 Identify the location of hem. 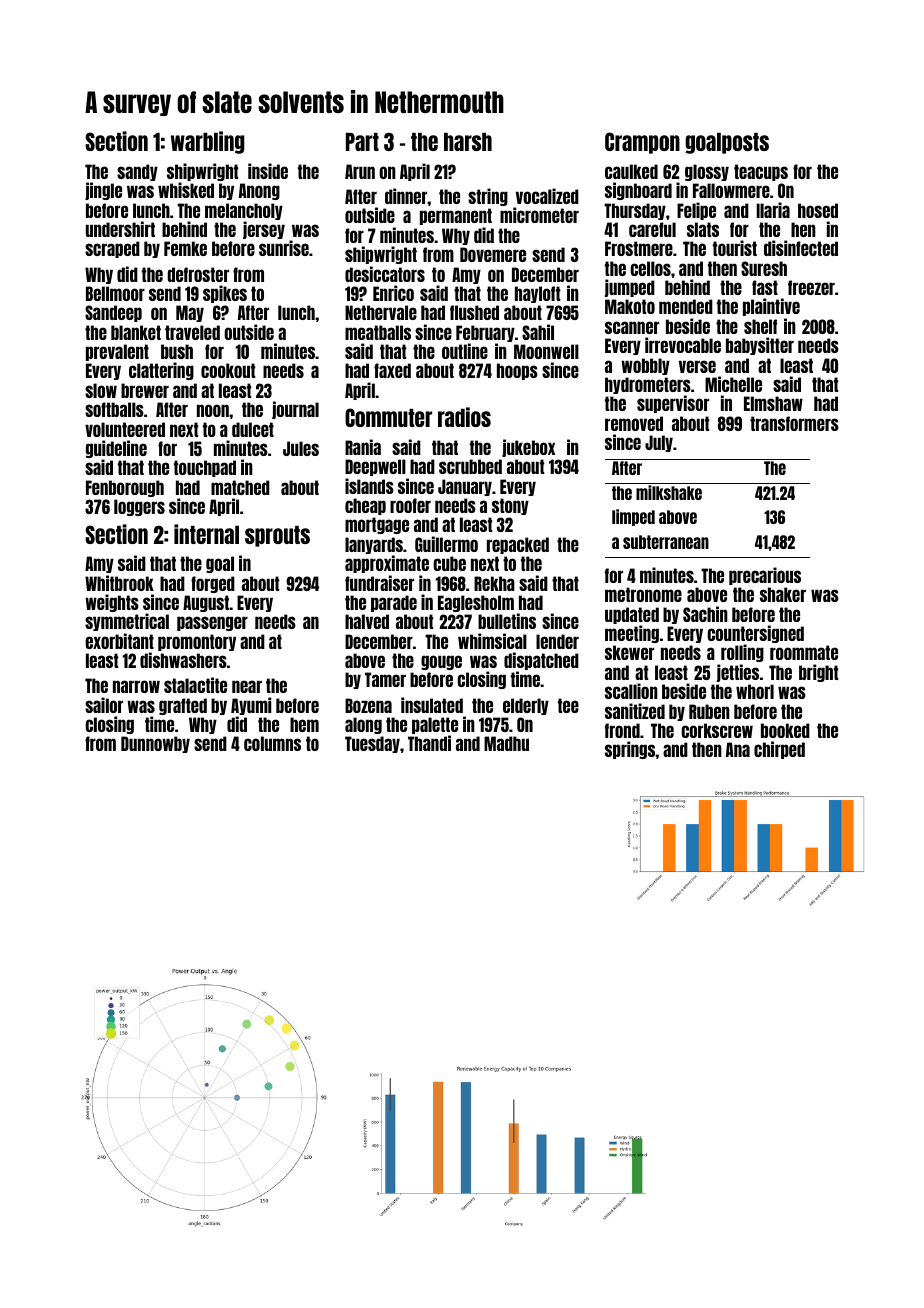
(304, 724).
